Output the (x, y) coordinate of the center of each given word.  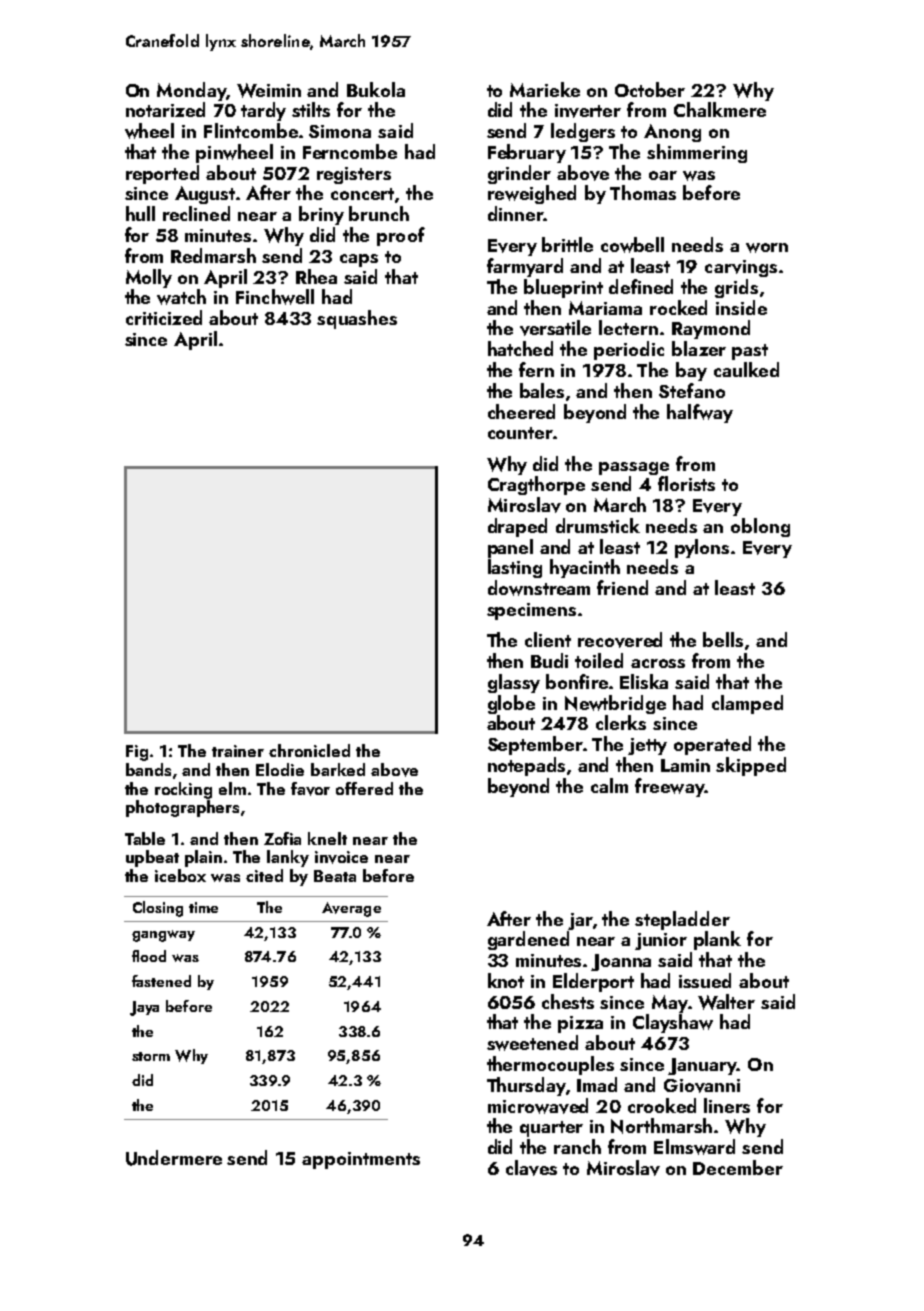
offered (364, 788)
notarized (165, 109)
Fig (137, 753)
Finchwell (275, 297)
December (738, 1167)
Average (351, 909)
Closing (158, 909)
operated (712, 745)
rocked (678, 307)
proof (401, 236)
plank (717, 940)
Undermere (174, 1158)
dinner (515, 213)
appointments (361, 1160)
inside (741, 307)
